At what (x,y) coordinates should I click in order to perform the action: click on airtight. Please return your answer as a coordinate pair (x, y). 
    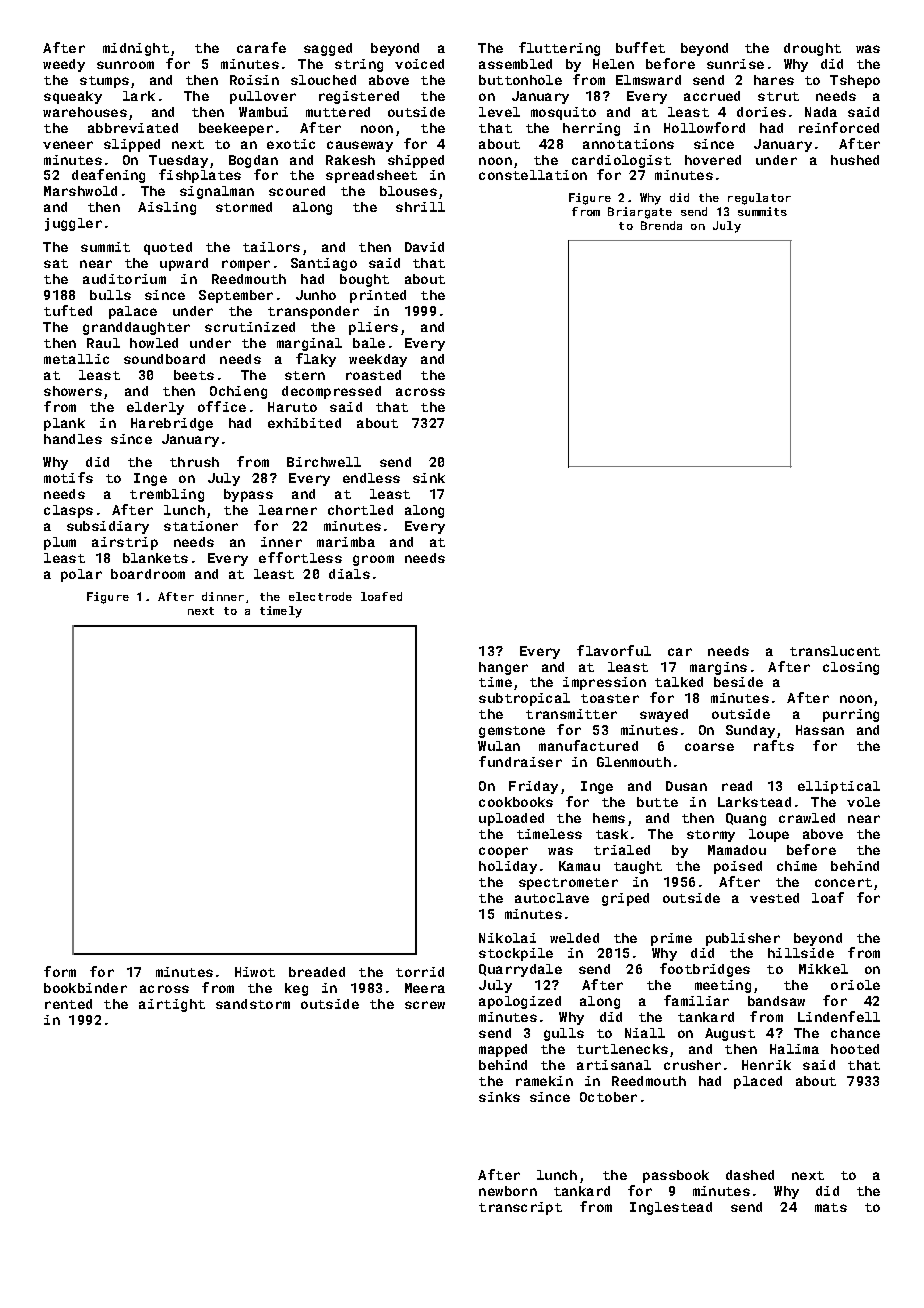
    Looking at the image, I should click on (172, 1005).
